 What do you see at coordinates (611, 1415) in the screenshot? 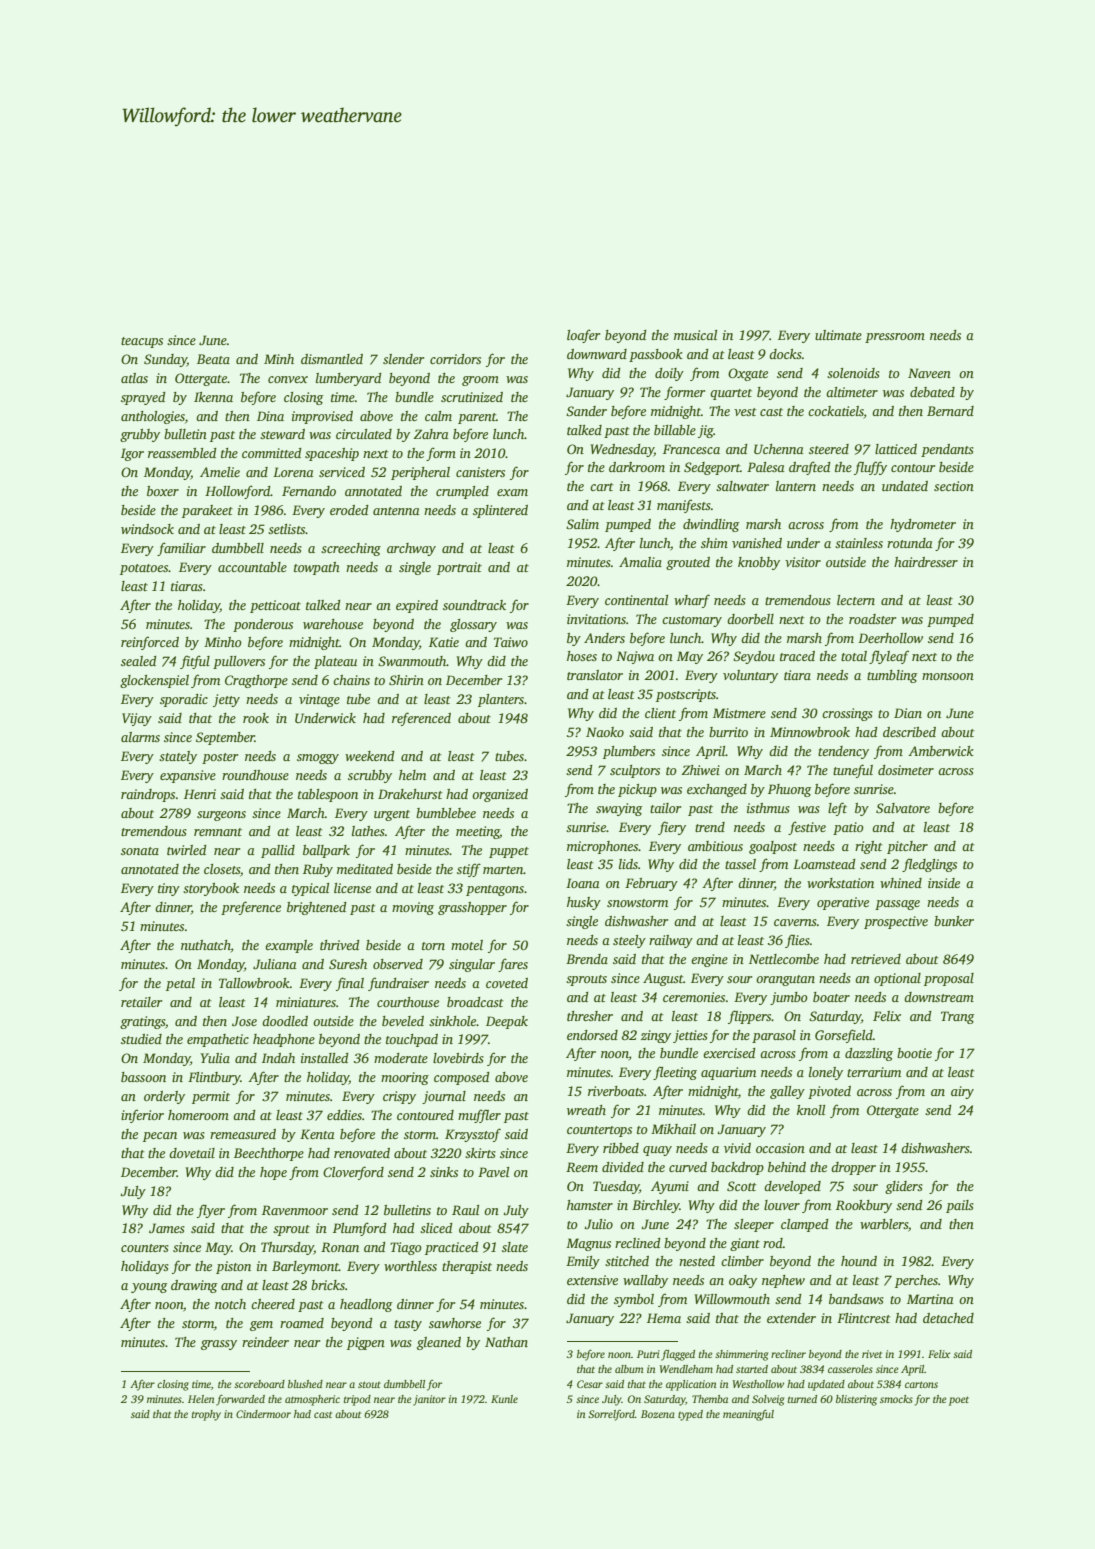
I see `Sorrelford` at bounding box center [611, 1415].
